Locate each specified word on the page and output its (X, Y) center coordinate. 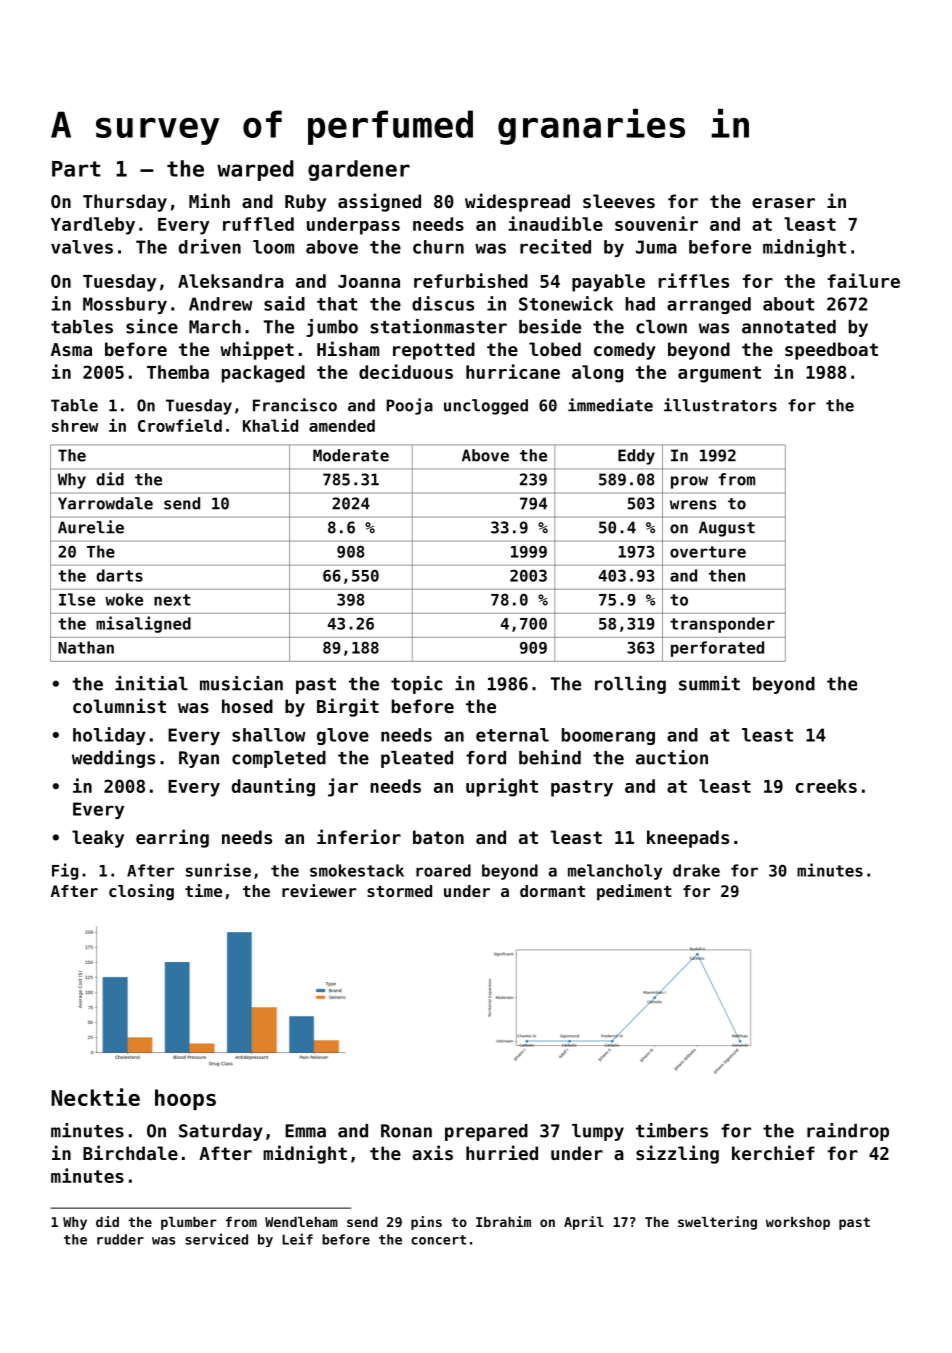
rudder (120, 1239)
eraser (783, 203)
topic (416, 685)
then (727, 575)
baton (438, 837)
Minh (209, 200)
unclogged (486, 407)
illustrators (720, 405)
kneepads (688, 839)
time (203, 890)
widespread (517, 202)
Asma (71, 349)
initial (151, 683)
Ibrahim (503, 1221)
